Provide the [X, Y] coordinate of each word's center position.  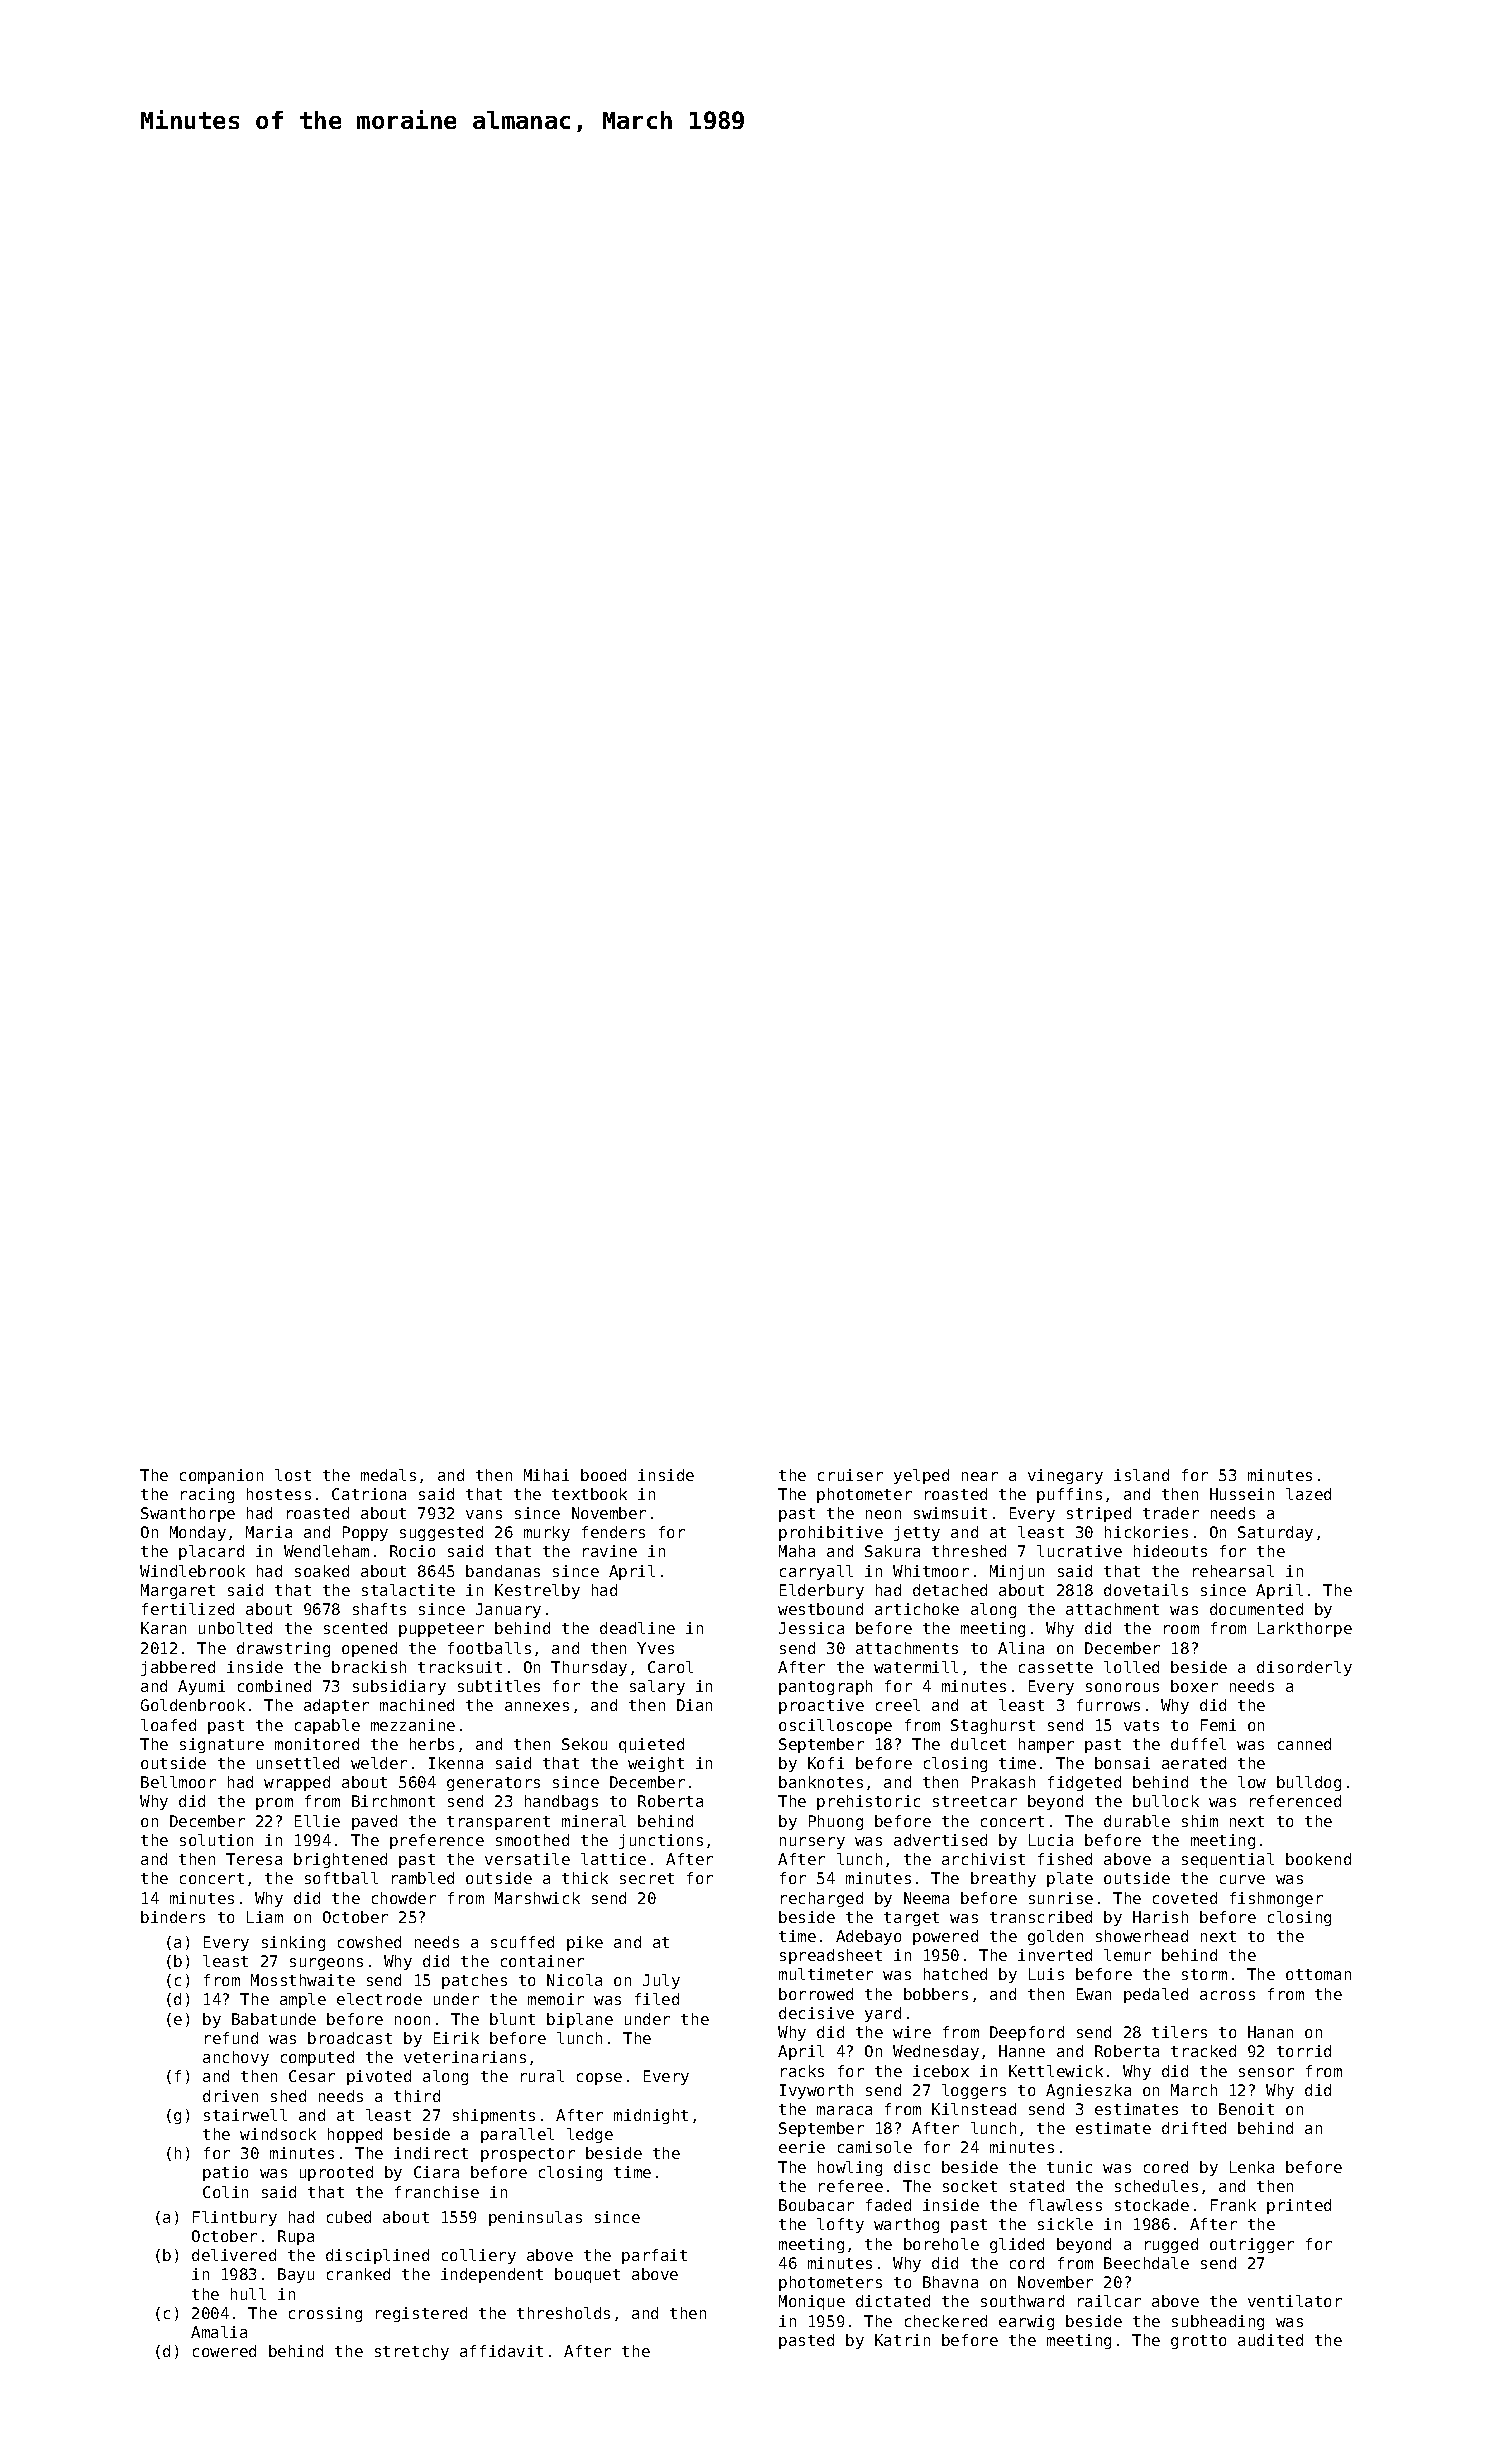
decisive [816, 2013]
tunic [1069, 2167]
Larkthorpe [1305, 1629]
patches [474, 1981]
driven [230, 2096]
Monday [198, 1533]
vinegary [1065, 1476]
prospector [528, 2155]
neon [883, 1514]
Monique [812, 2302]
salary [657, 1687]
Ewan [1094, 1994]
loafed [168, 1725]
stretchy [412, 2352]
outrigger [1252, 2245]
